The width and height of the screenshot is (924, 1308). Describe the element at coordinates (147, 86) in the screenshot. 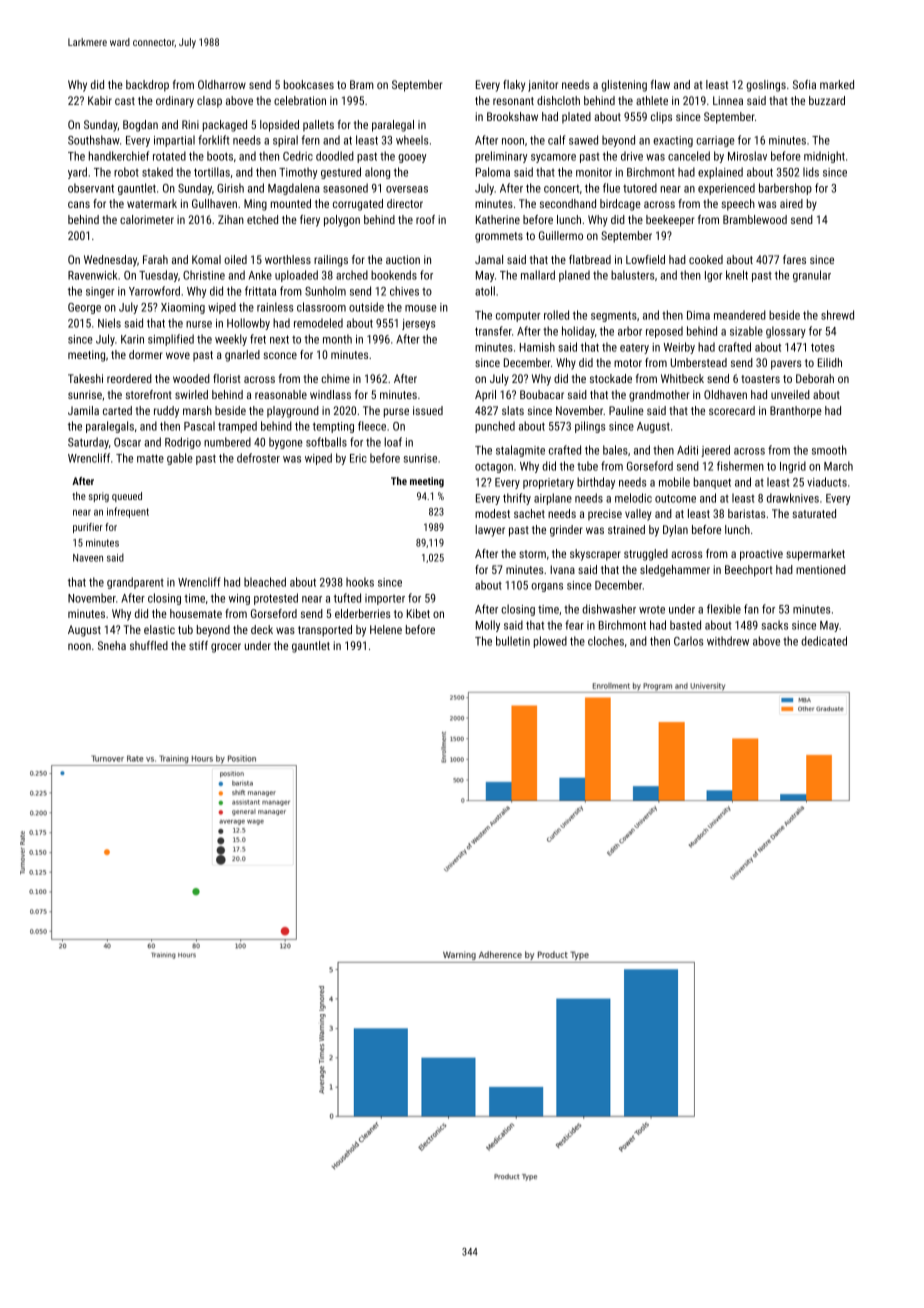

I see `backdrop` at that location.
